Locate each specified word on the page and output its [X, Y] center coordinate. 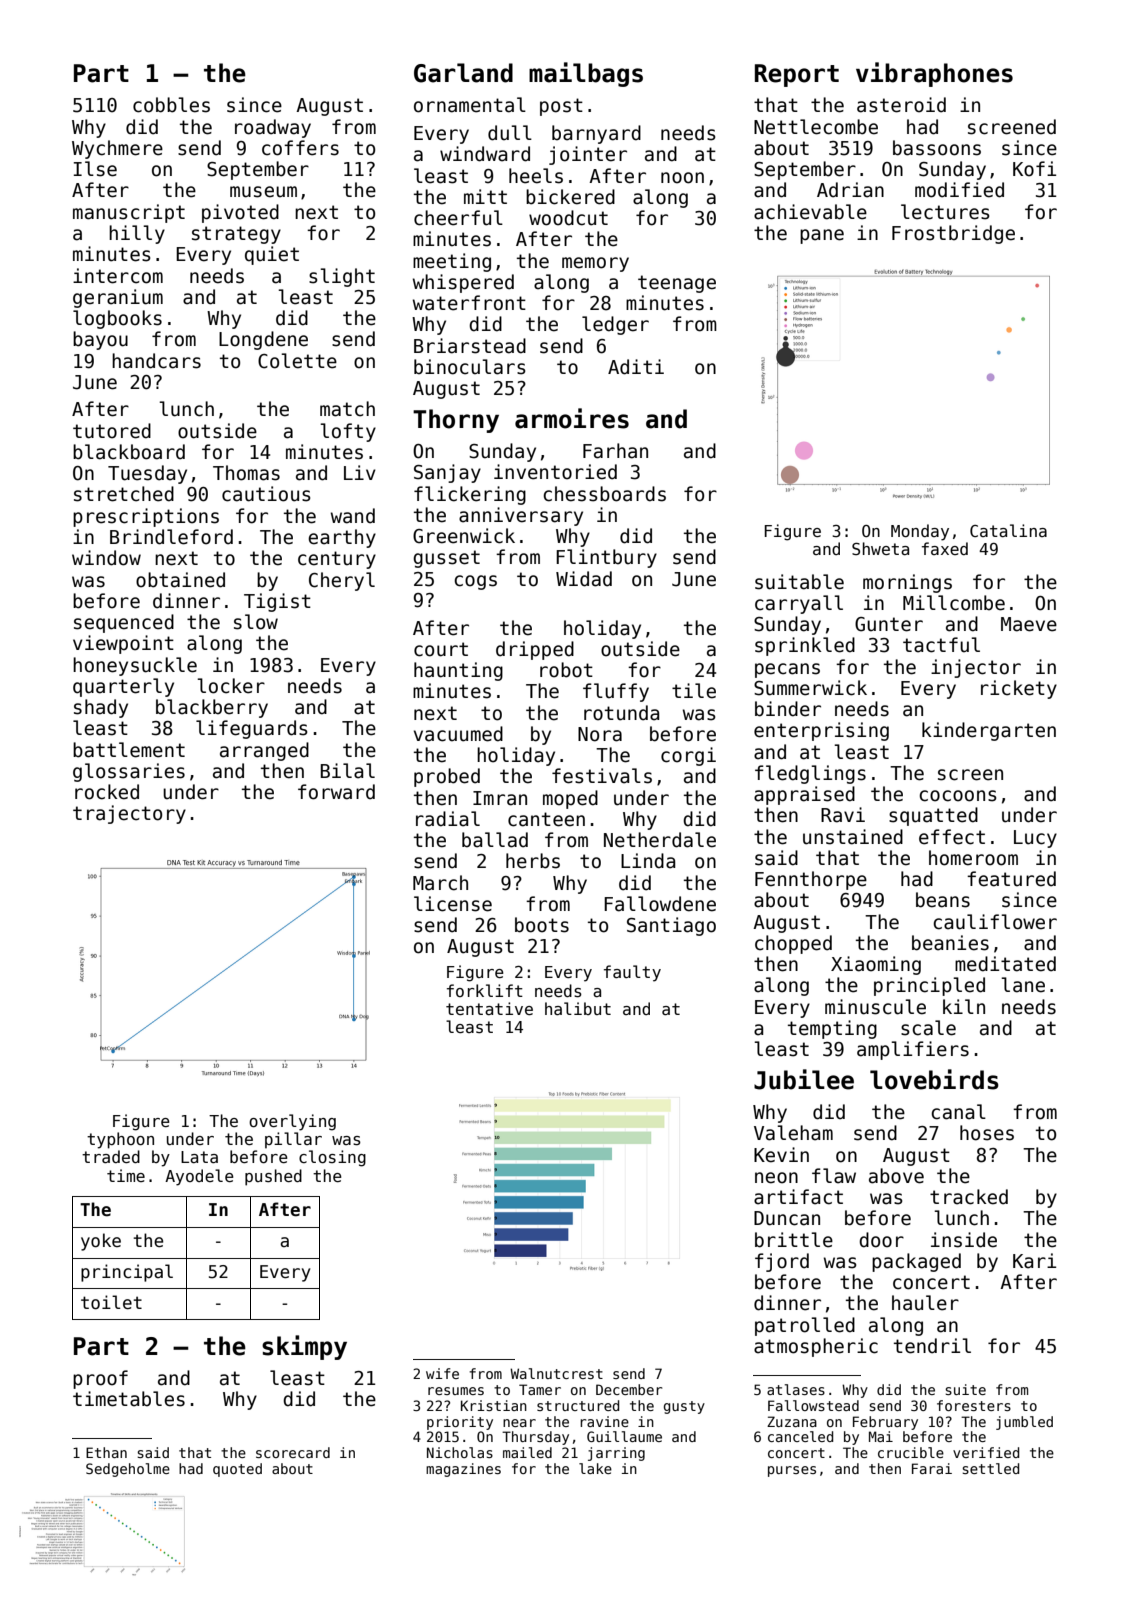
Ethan [106, 1452]
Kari [1034, 1261]
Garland [463, 73]
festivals [602, 776]
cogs [475, 582]
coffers [300, 148]
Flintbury [606, 558]
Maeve [1029, 624]
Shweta [880, 548]
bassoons [937, 148]
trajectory [129, 814]
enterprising [821, 731]
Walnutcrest [556, 1373]
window [106, 558]
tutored [112, 431]
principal [127, 1273]
